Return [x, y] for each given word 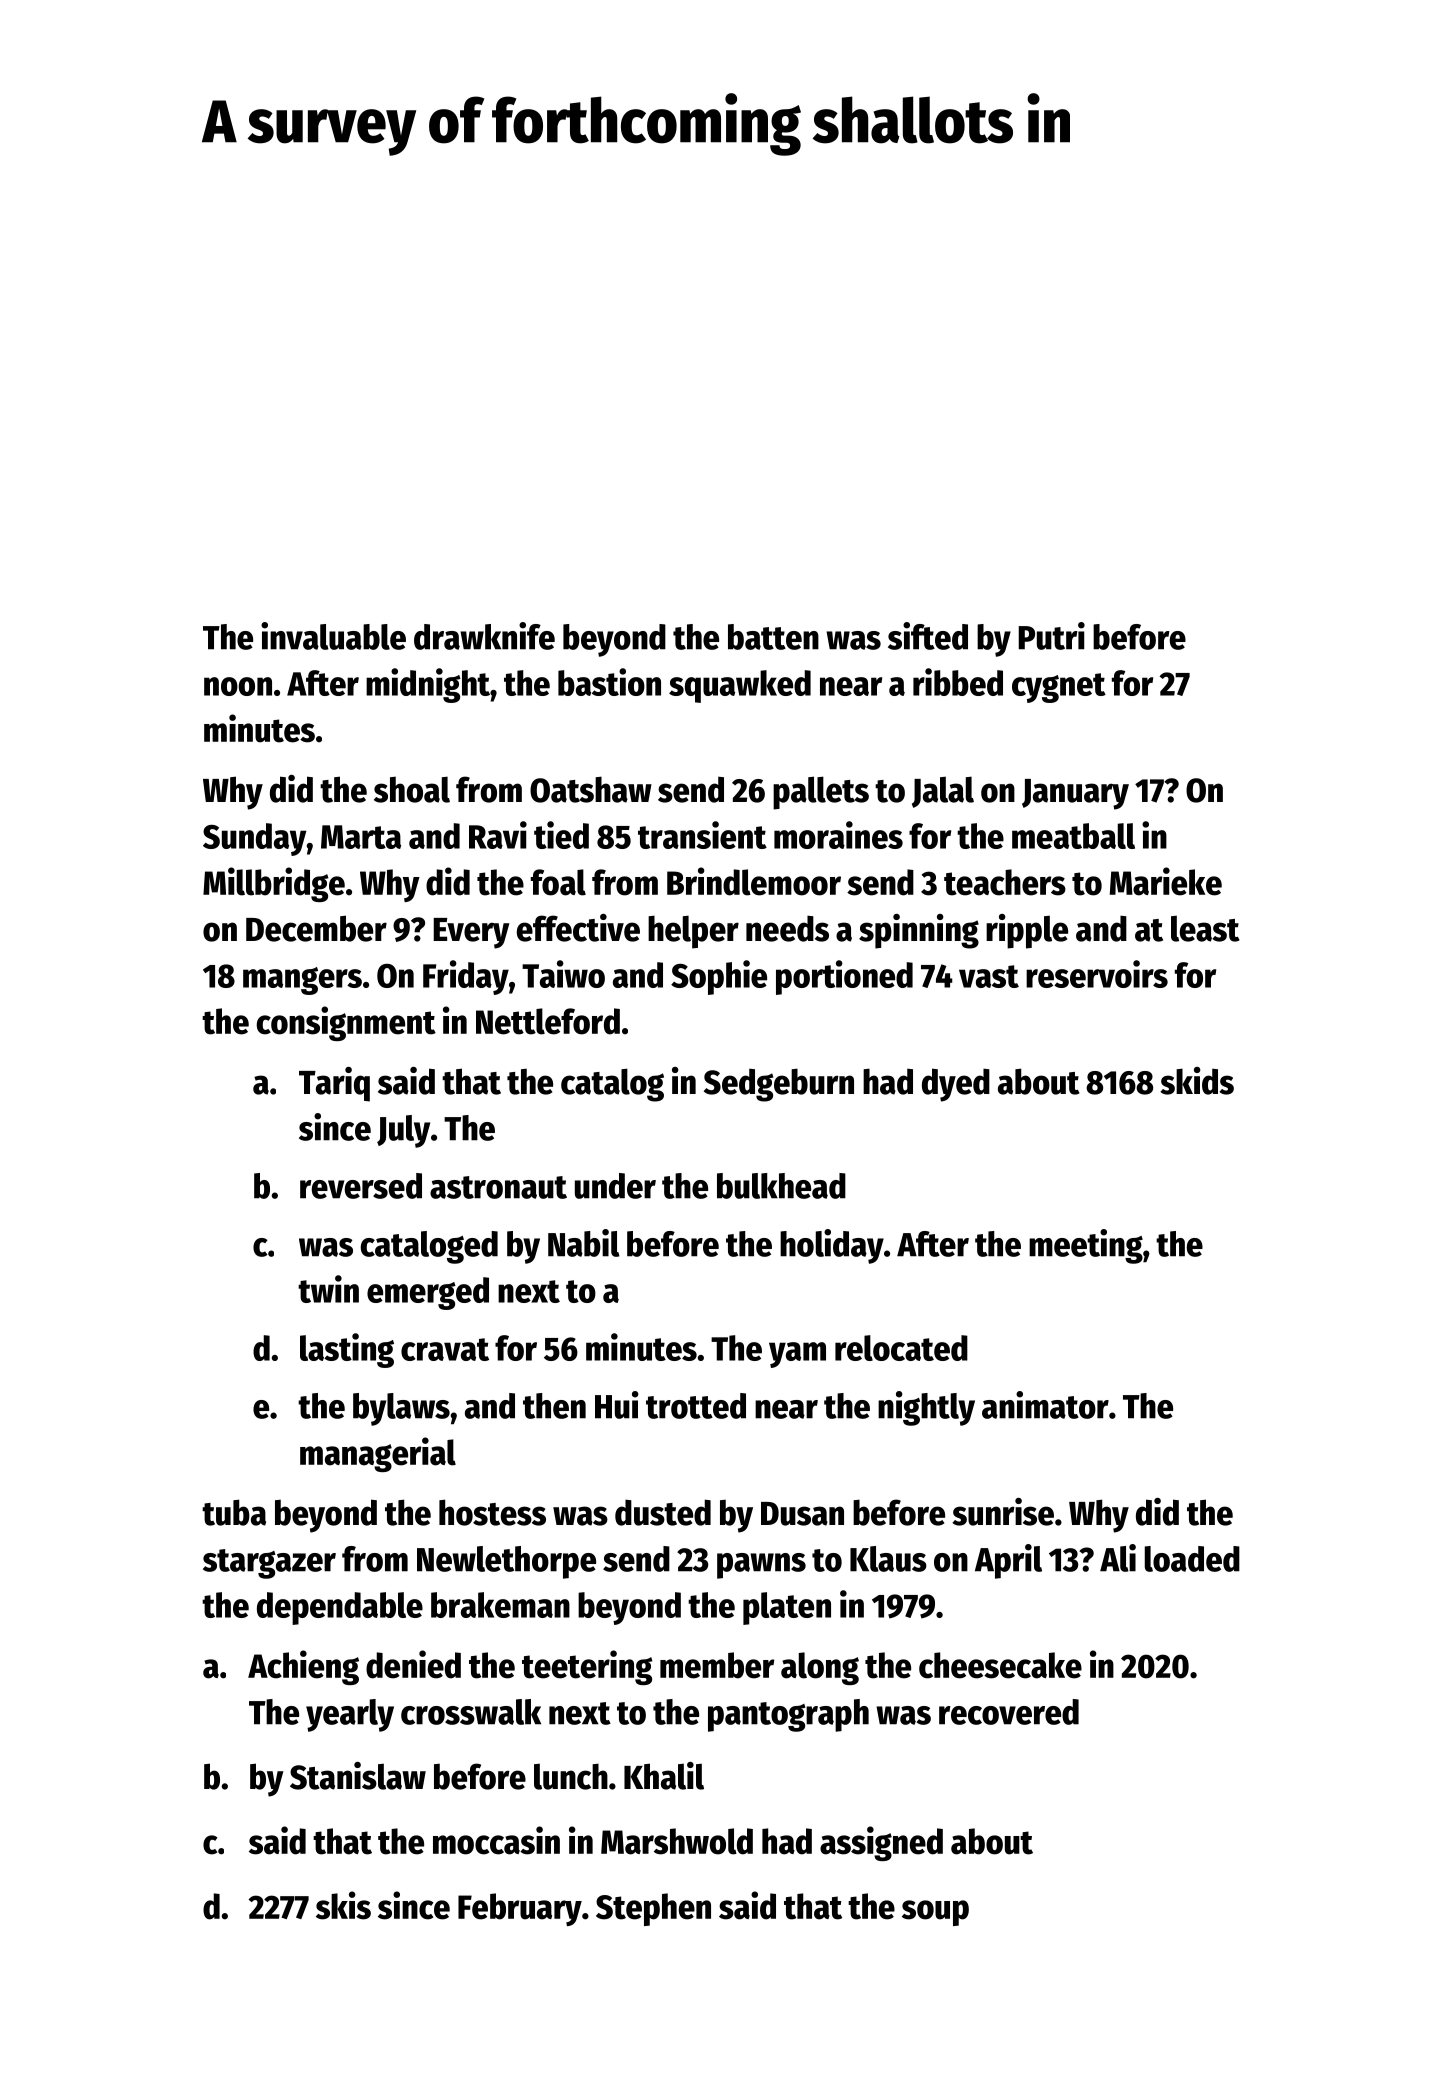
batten [773, 637]
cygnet [1059, 688]
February [520, 1909]
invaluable [333, 636]
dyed [956, 1085]
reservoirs [1097, 974]
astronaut [498, 1187]
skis [343, 1905]
